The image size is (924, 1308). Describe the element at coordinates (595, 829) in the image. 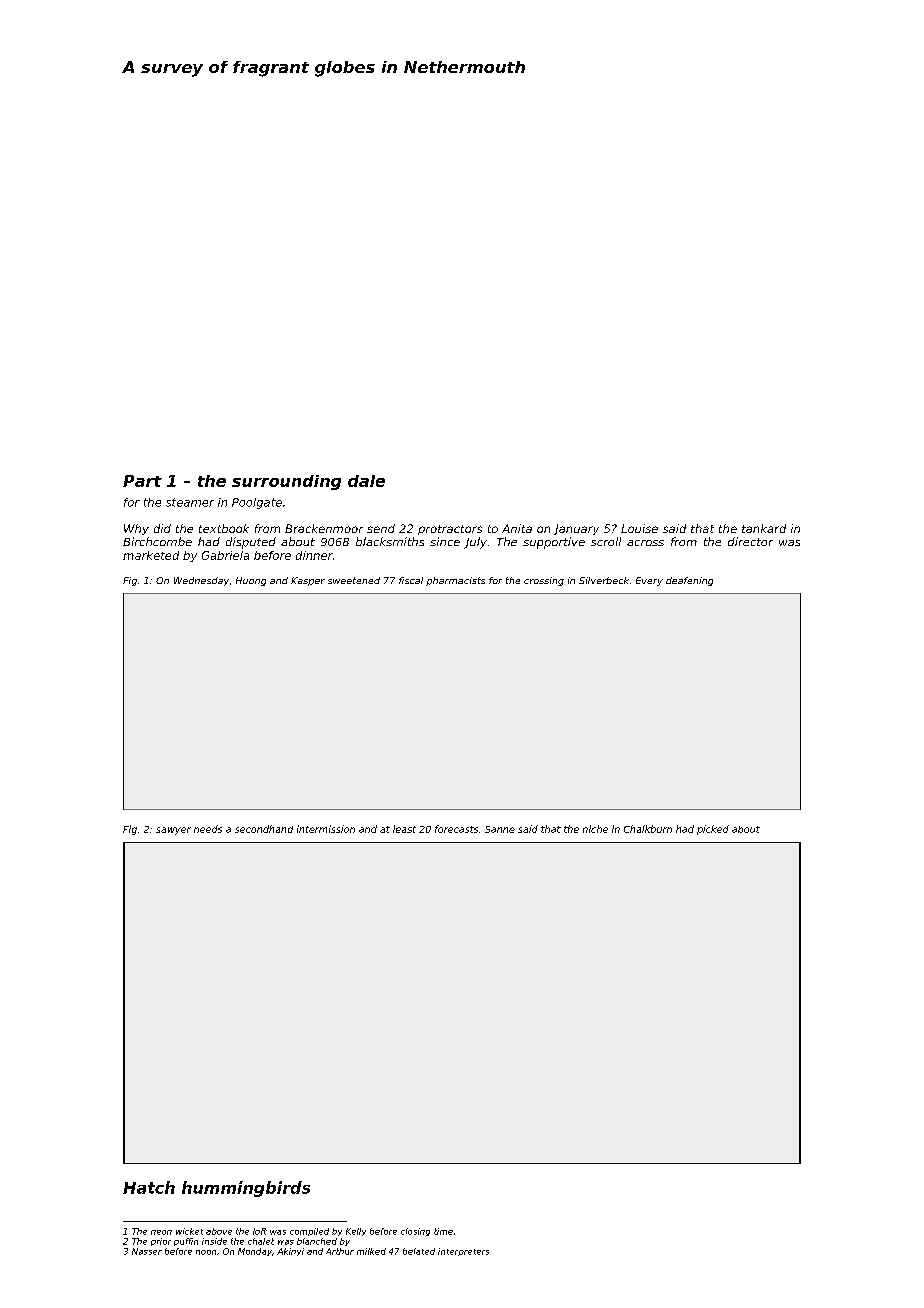

I see `niche` at that location.
